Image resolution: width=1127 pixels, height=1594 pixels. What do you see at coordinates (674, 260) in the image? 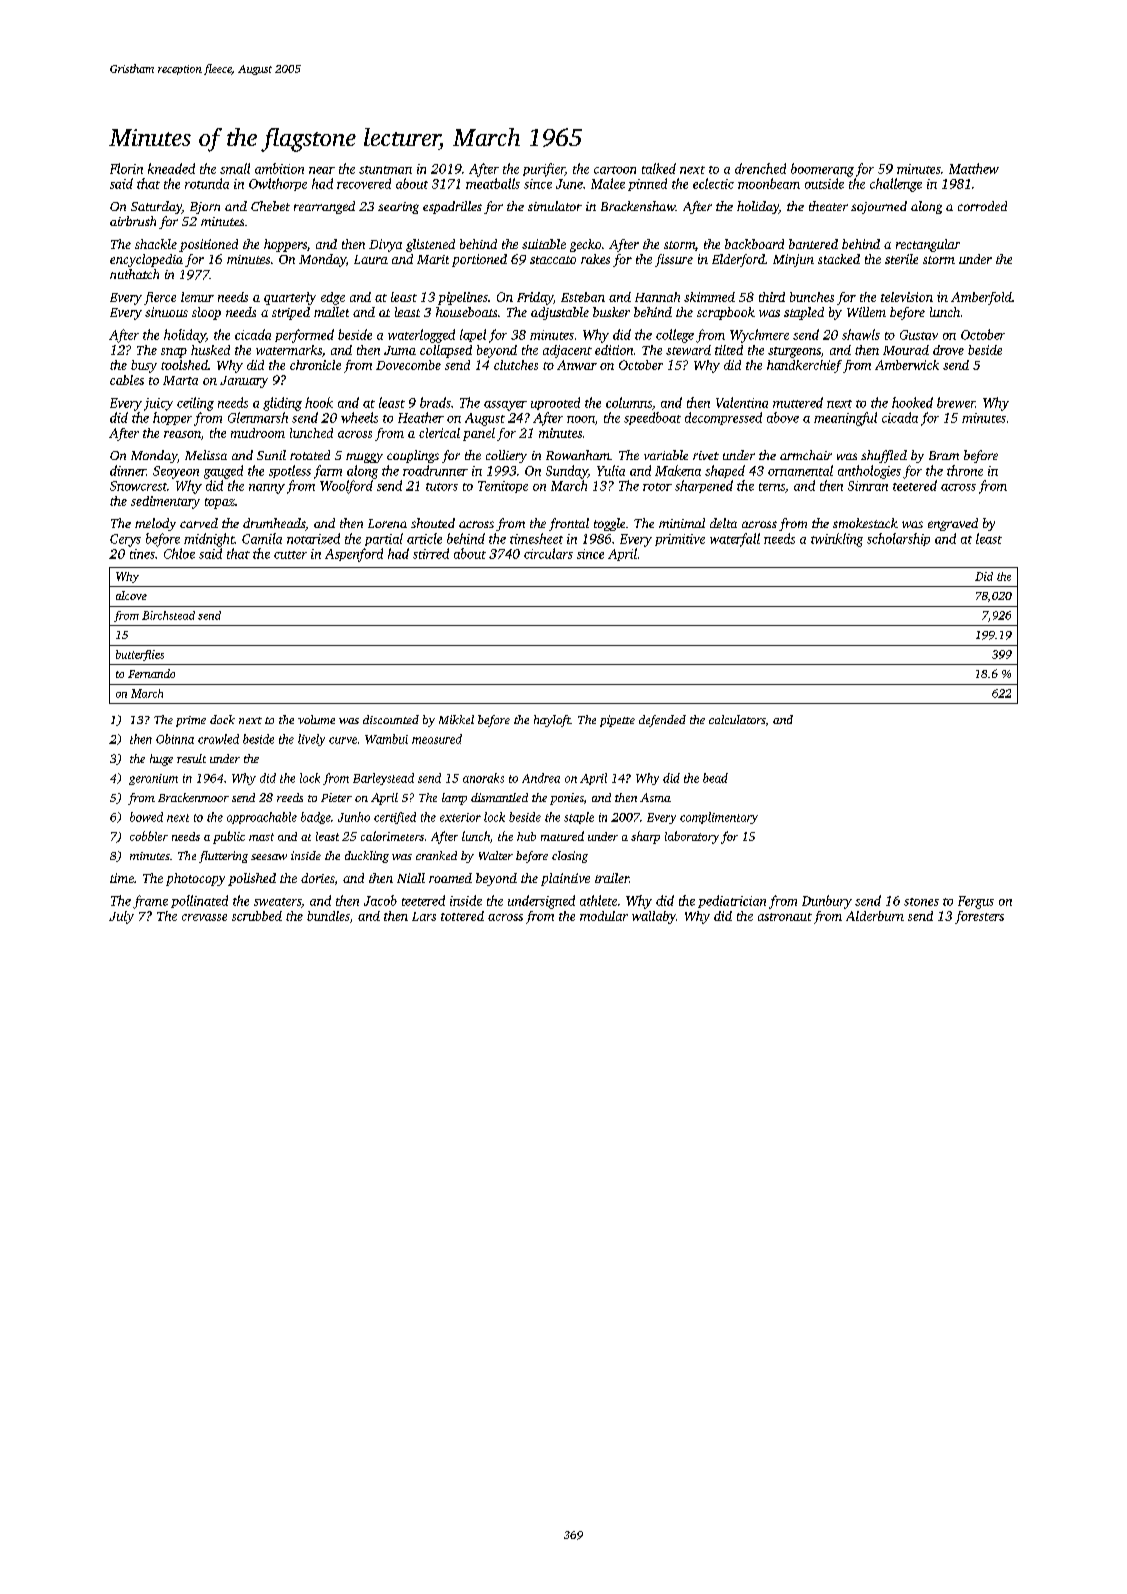
I see `fissure` at bounding box center [674, 260].
